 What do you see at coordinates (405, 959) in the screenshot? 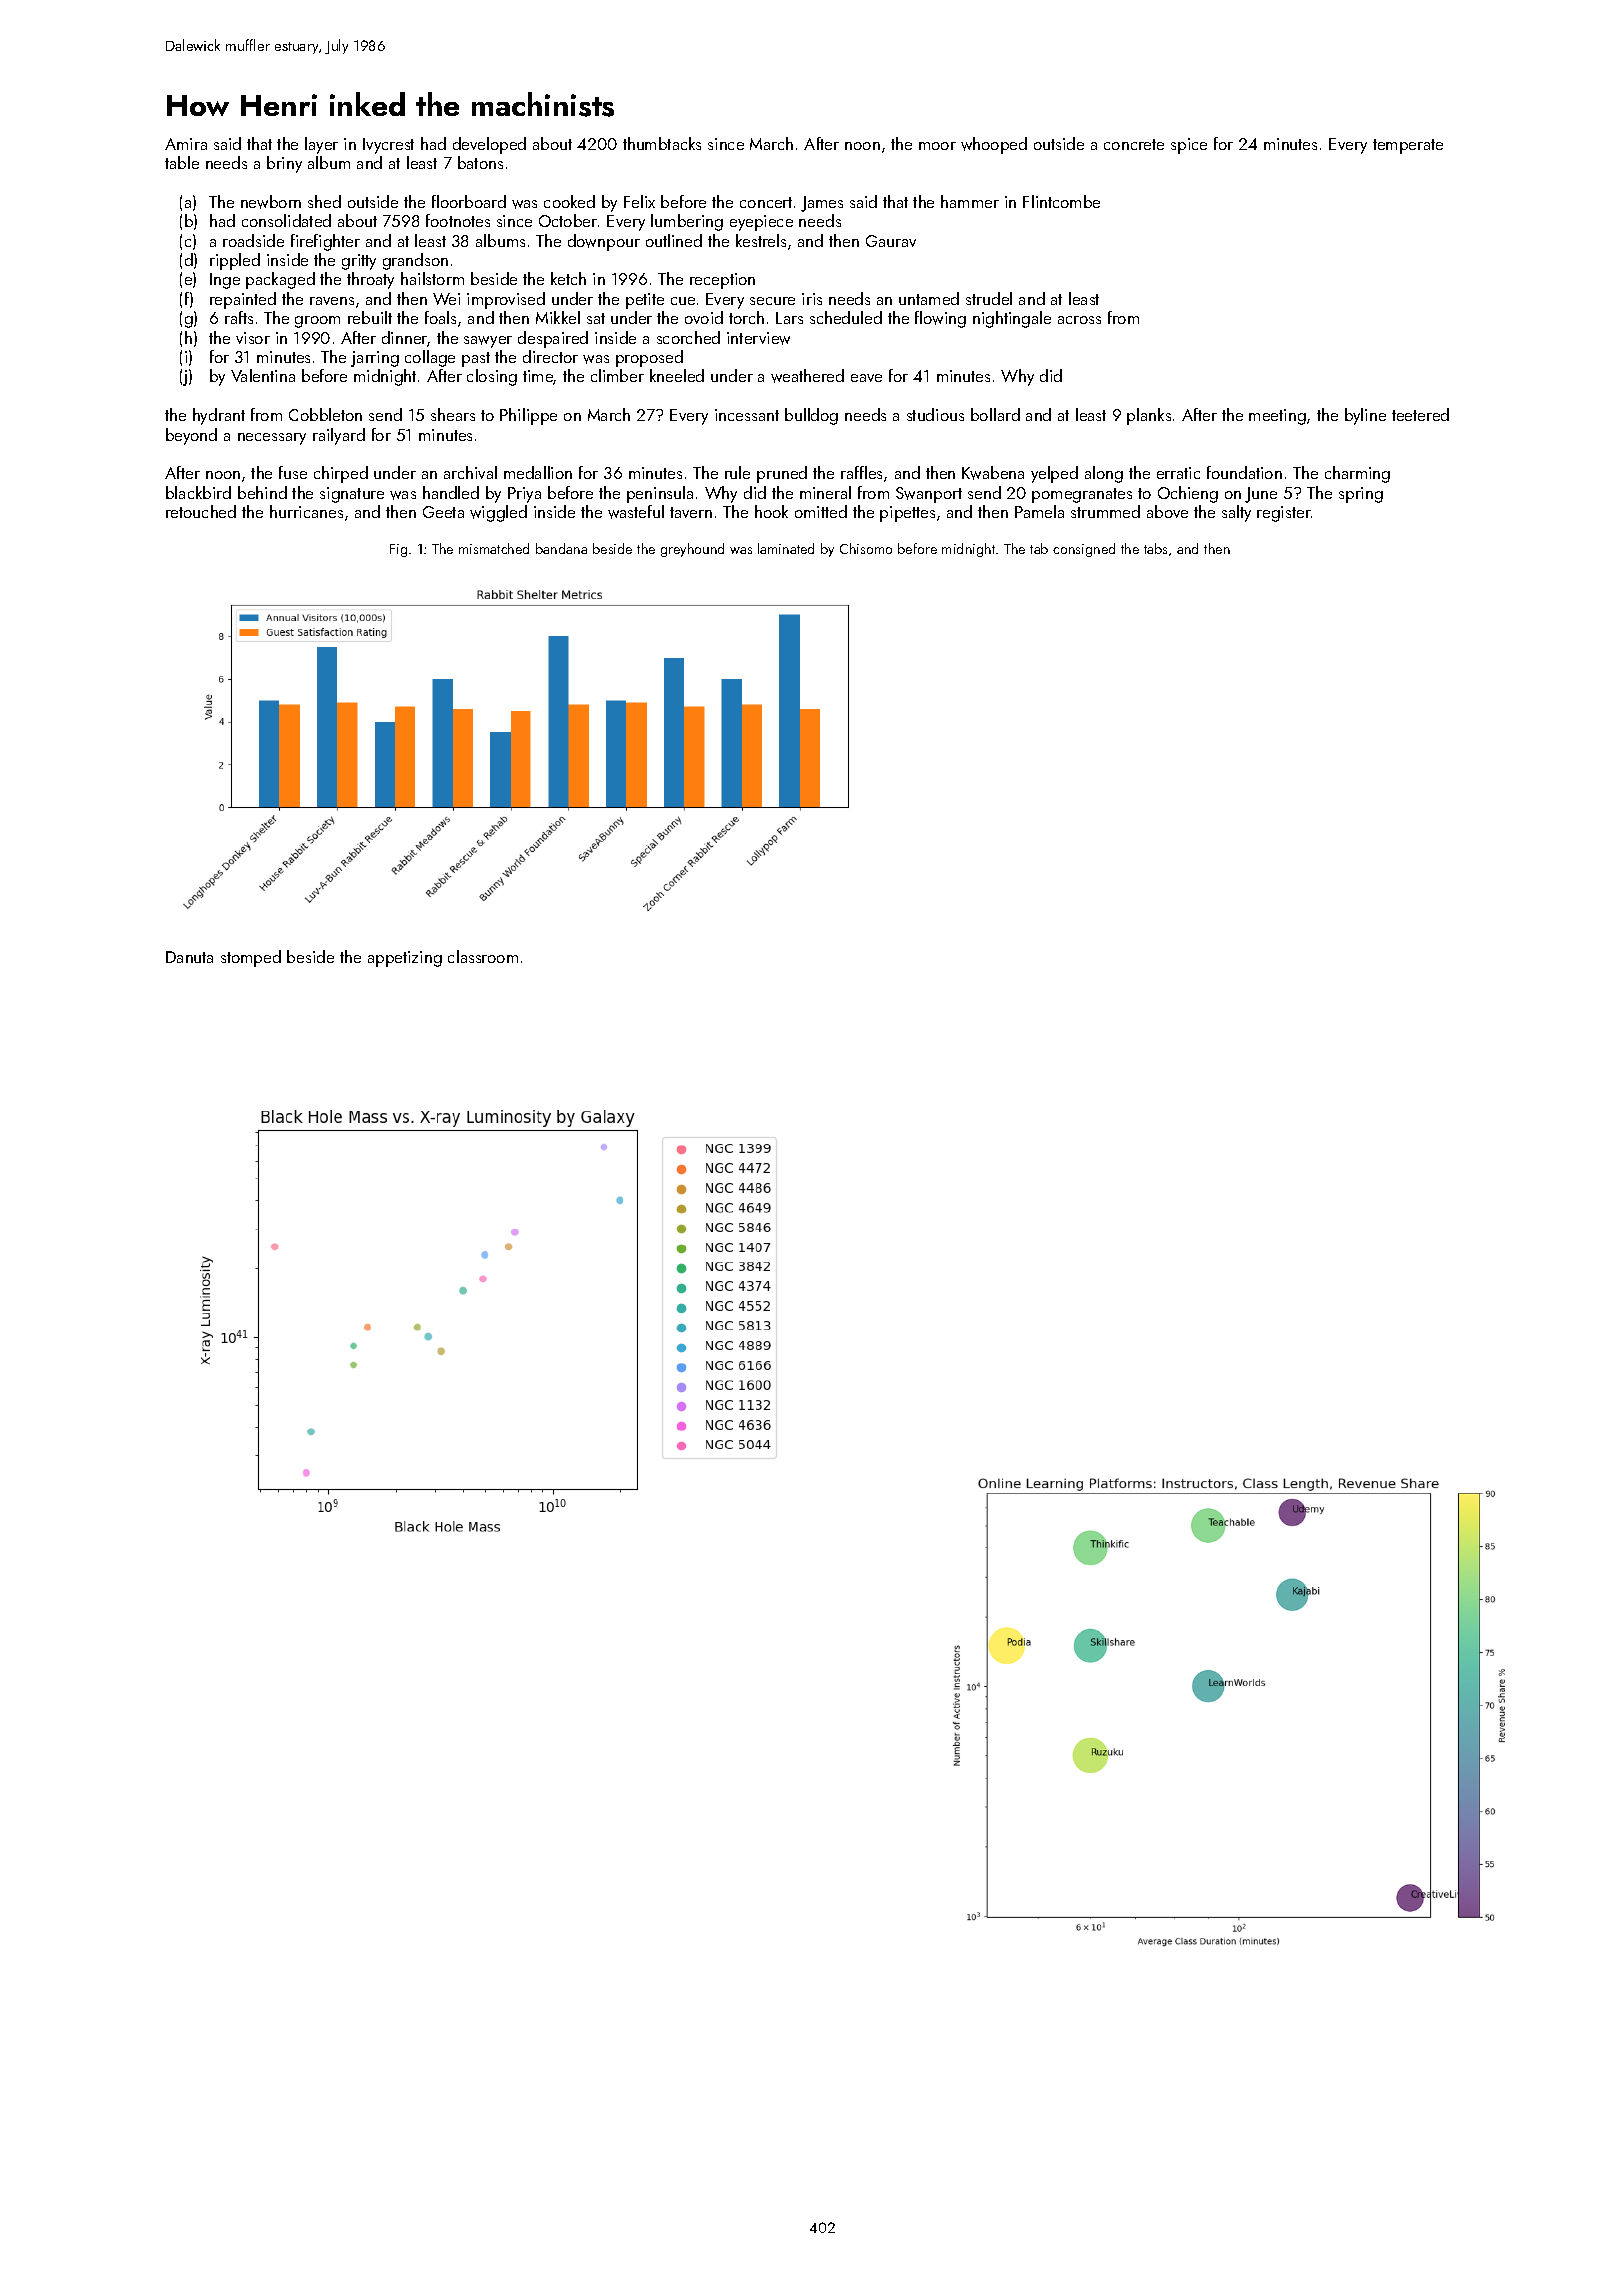
I see `appetizing` at bounding box center [405, 959].
